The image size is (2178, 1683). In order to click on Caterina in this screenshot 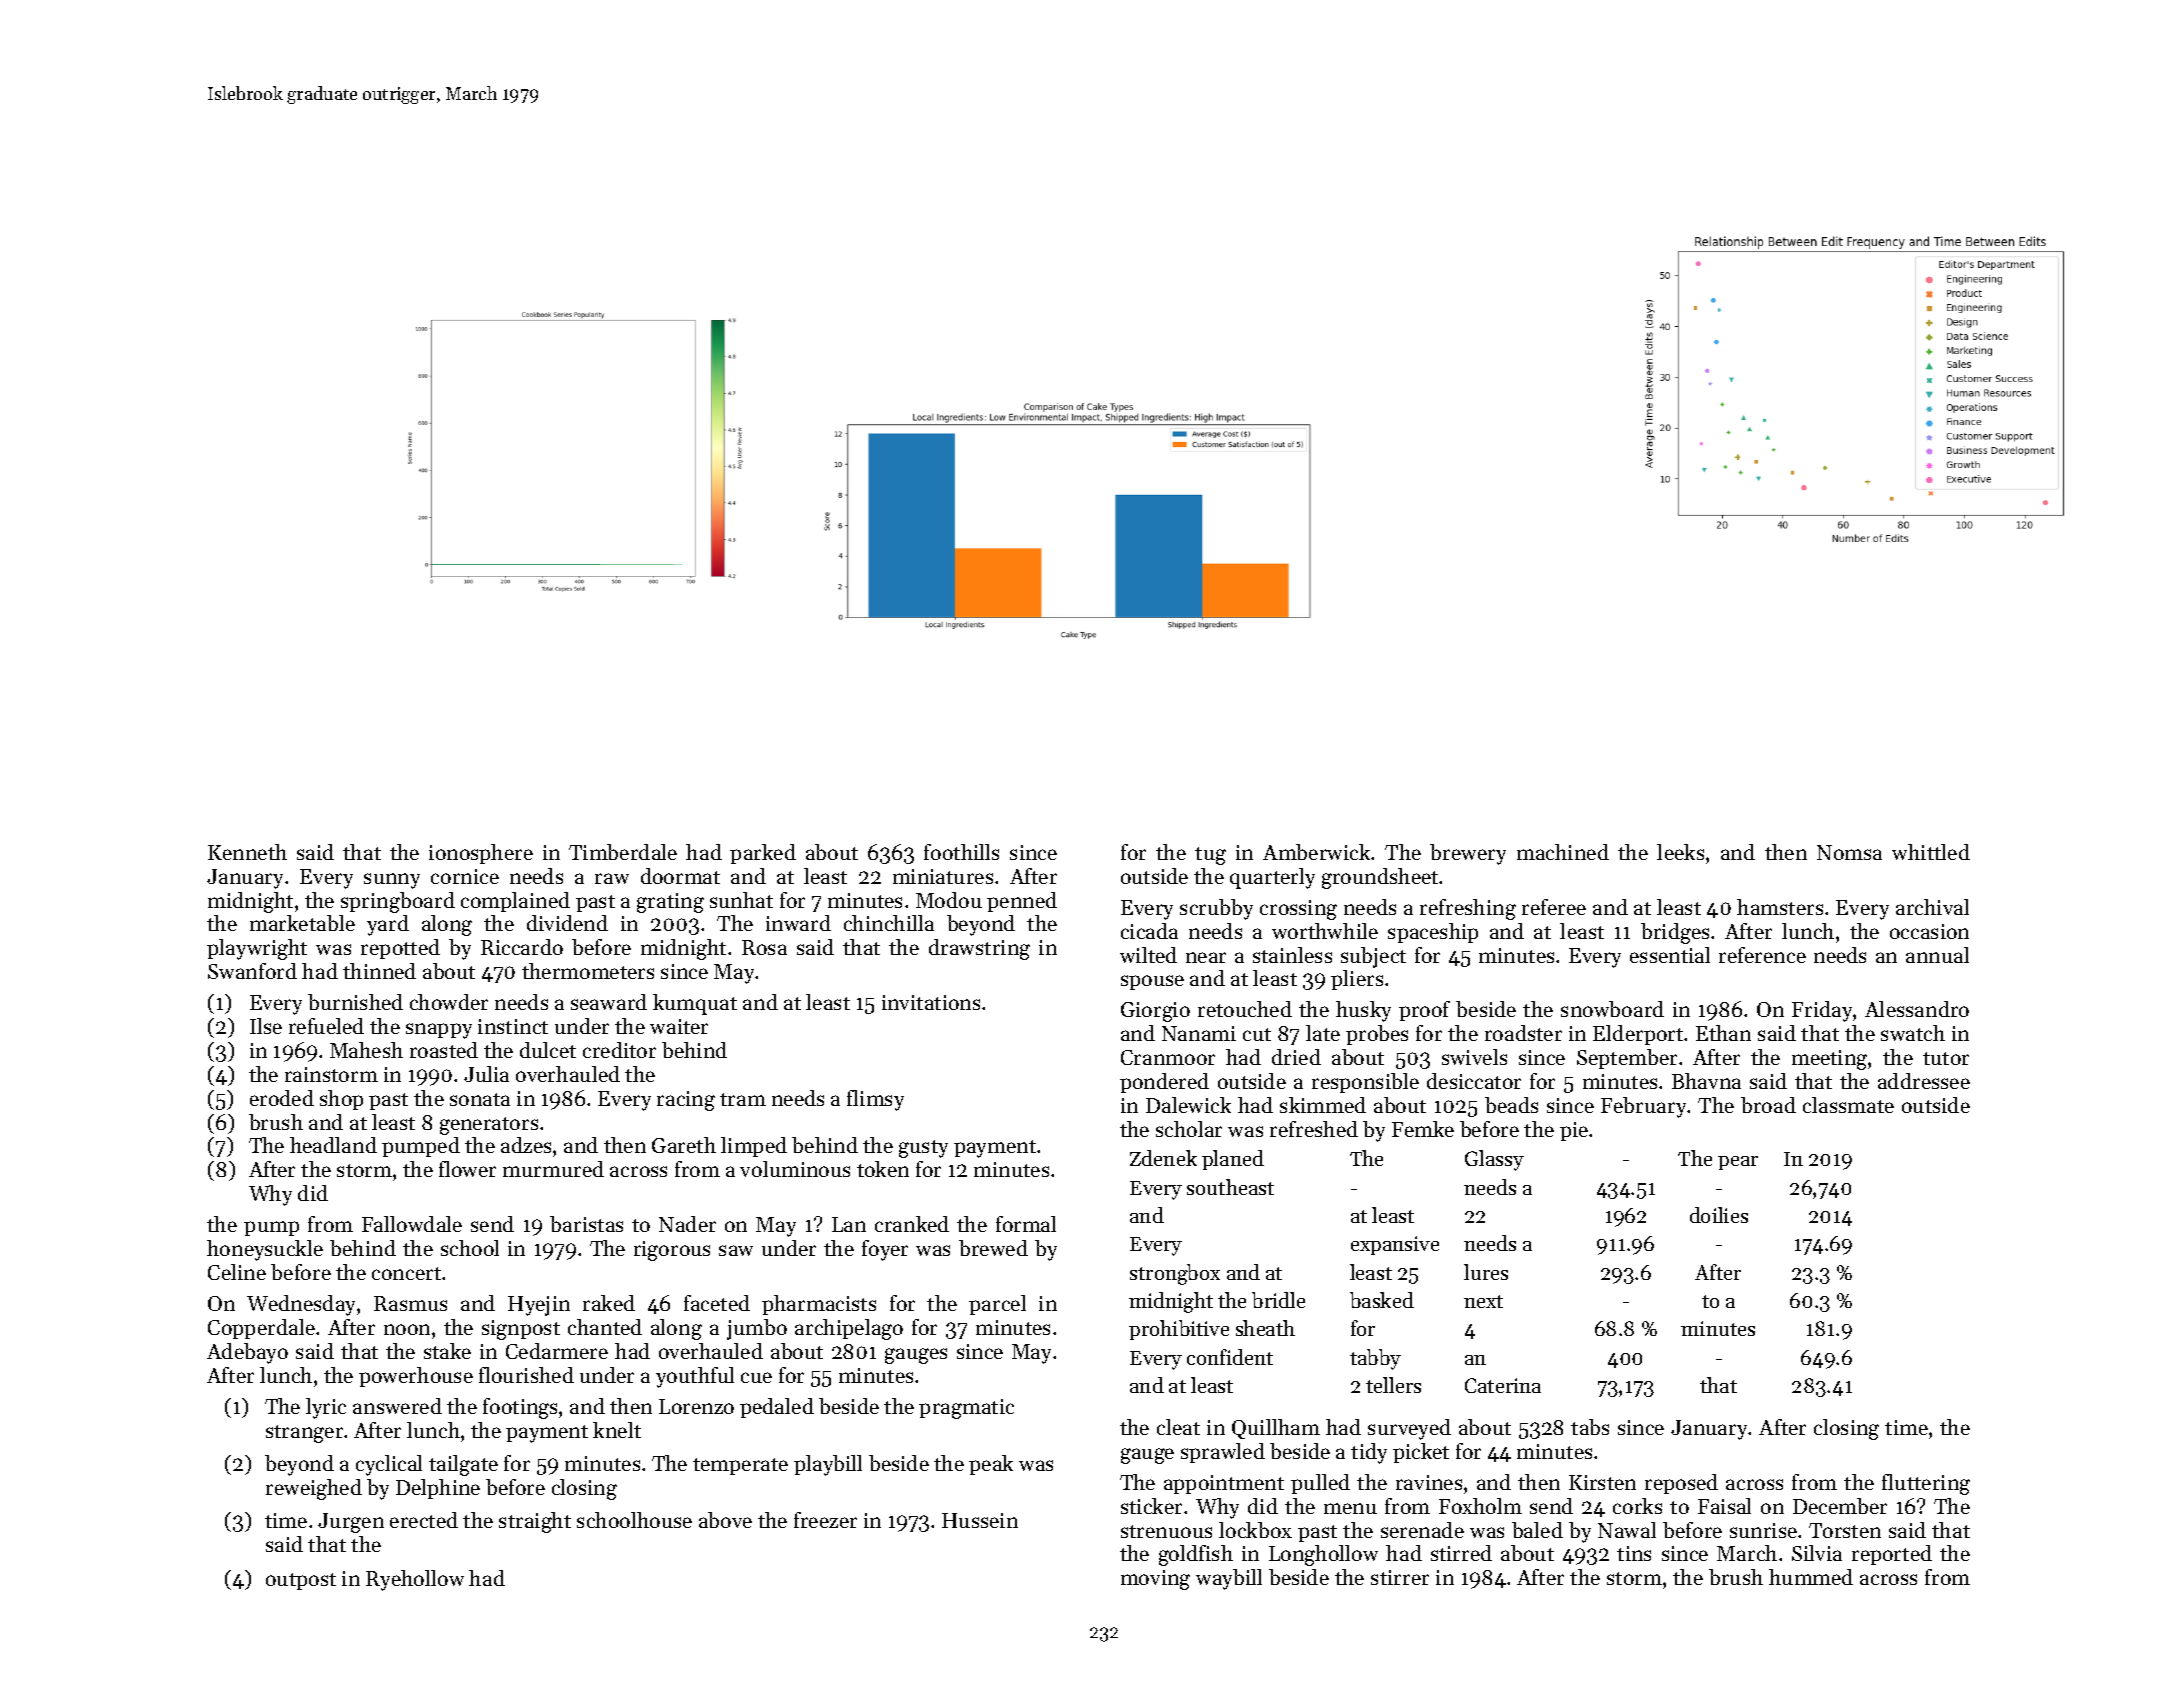, I will do `click(1503, 1385)`.
